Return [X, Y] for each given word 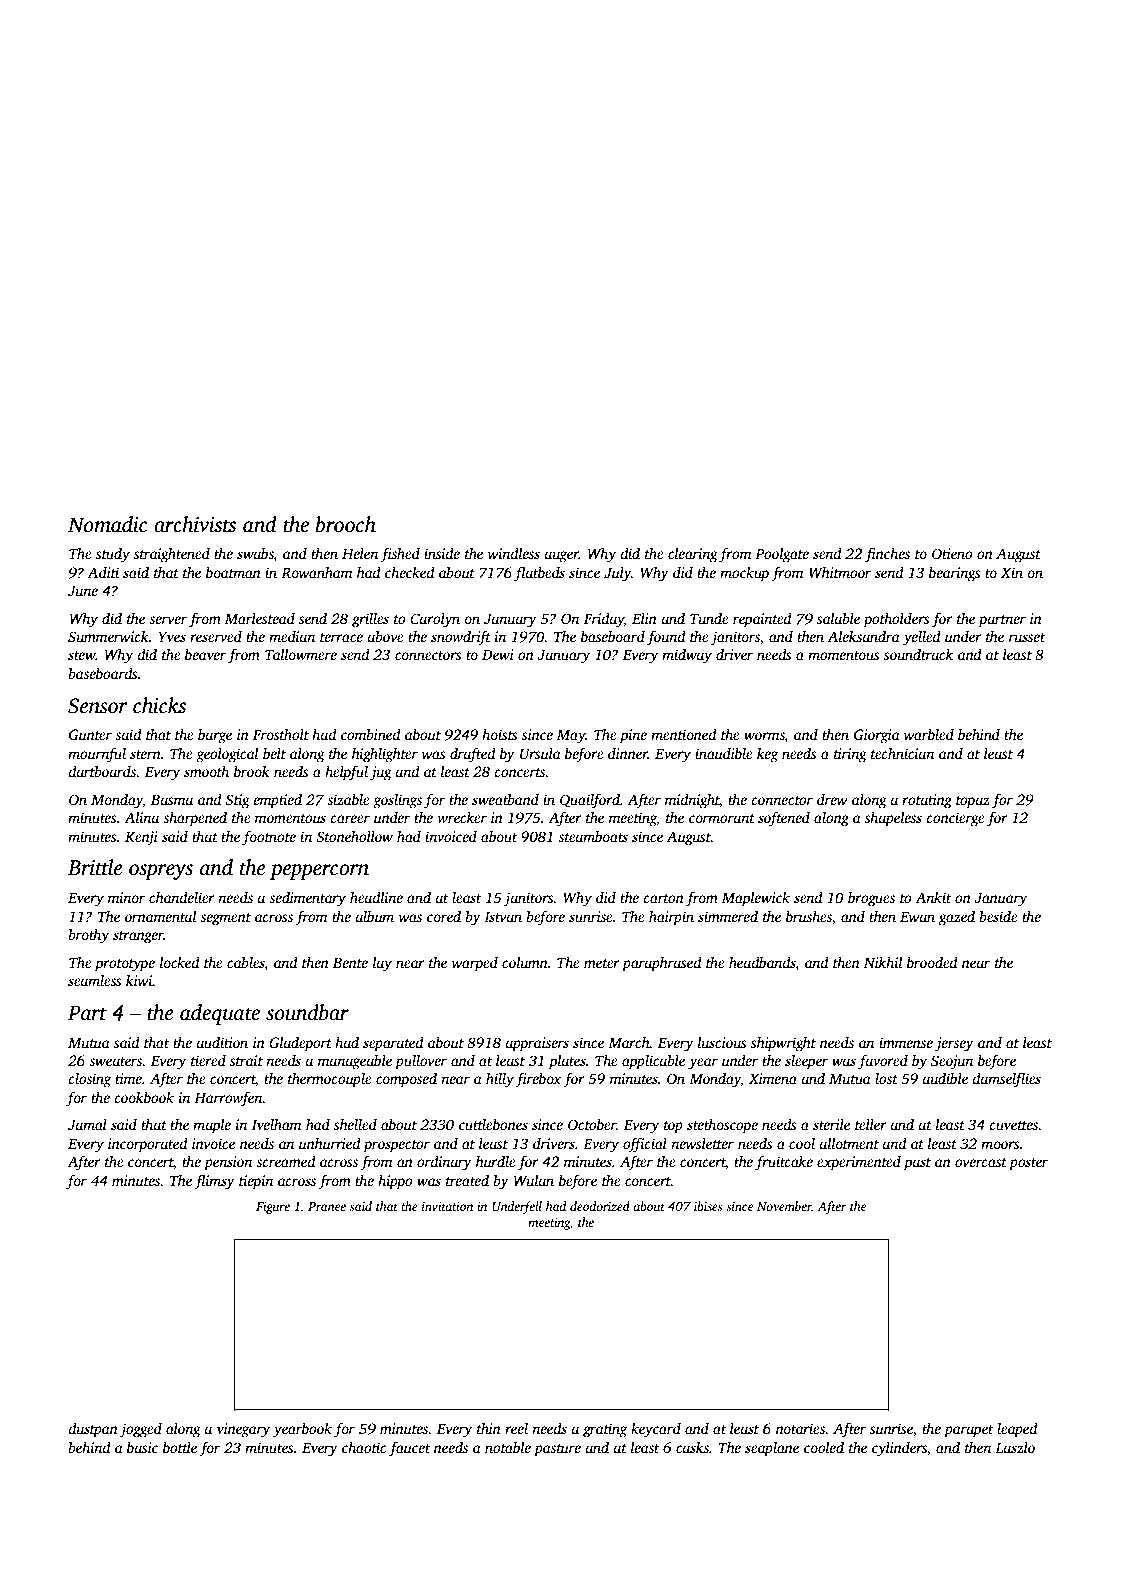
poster [1028, 1164]
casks [692, 1447]
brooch [346, 524]
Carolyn [435, 620]
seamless [95, 980]
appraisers [537, 1044]
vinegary [243, 1430]
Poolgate [782, 555]
